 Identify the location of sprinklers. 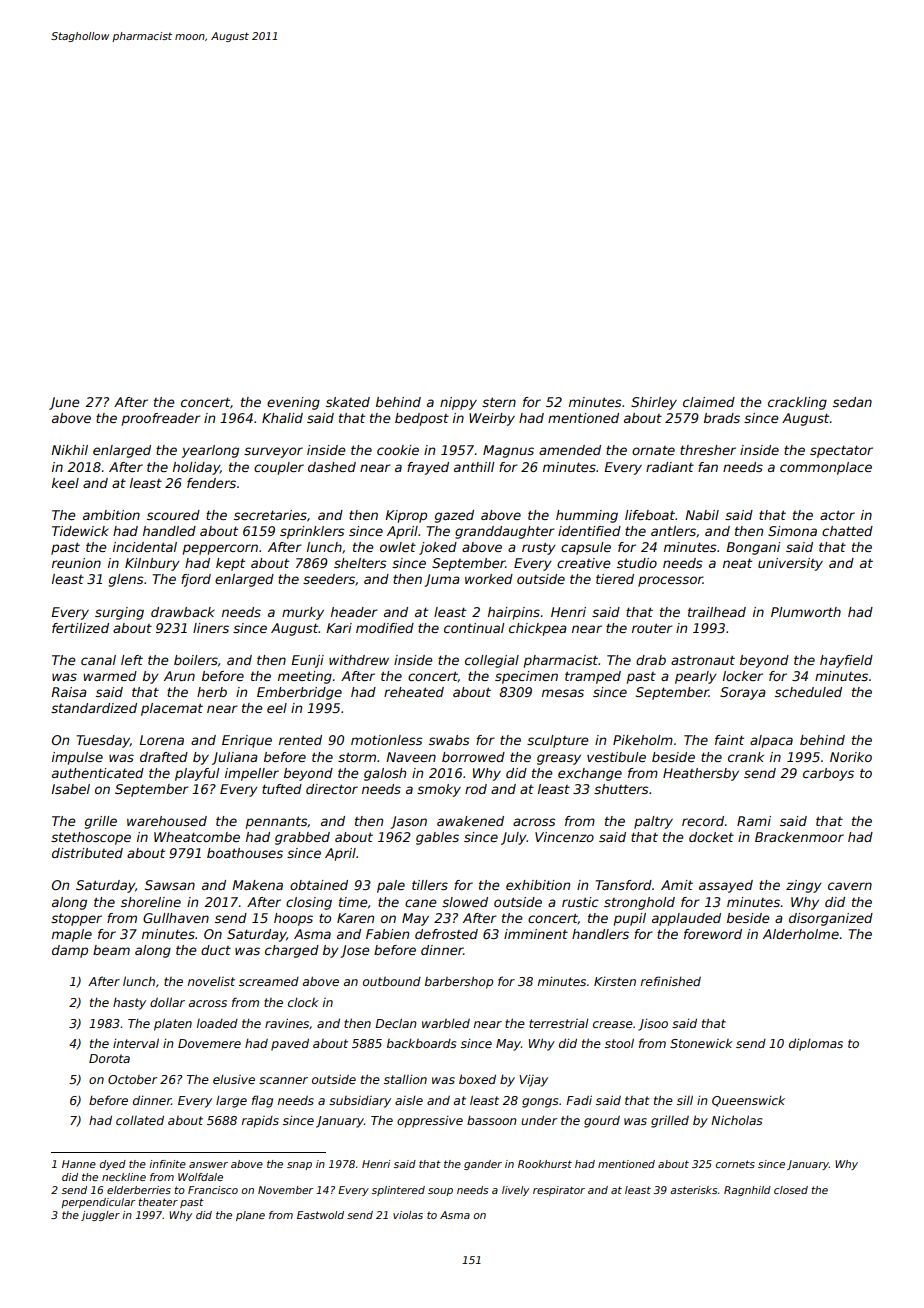
(312, 532).
